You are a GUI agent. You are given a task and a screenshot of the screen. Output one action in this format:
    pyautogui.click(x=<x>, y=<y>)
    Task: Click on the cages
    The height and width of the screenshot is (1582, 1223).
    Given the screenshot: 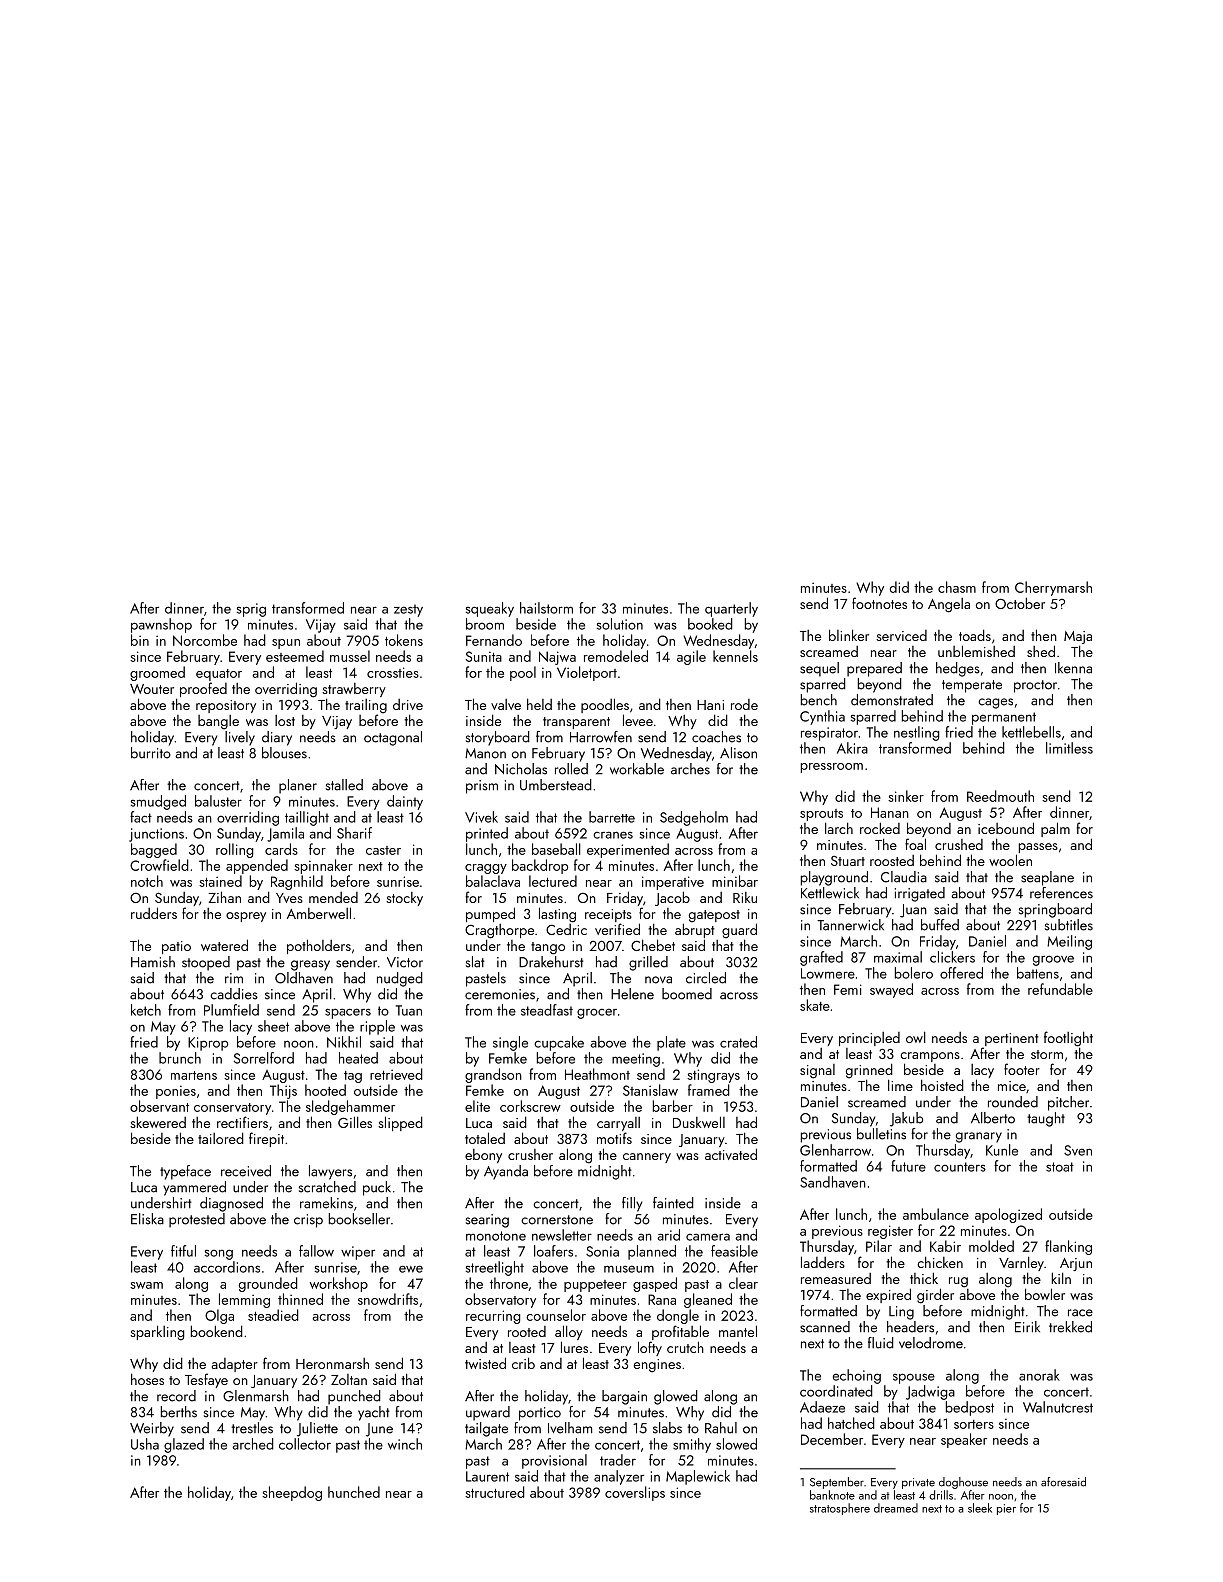 What is the action you would take?
    pyautogui.click(x=995, y=703)
